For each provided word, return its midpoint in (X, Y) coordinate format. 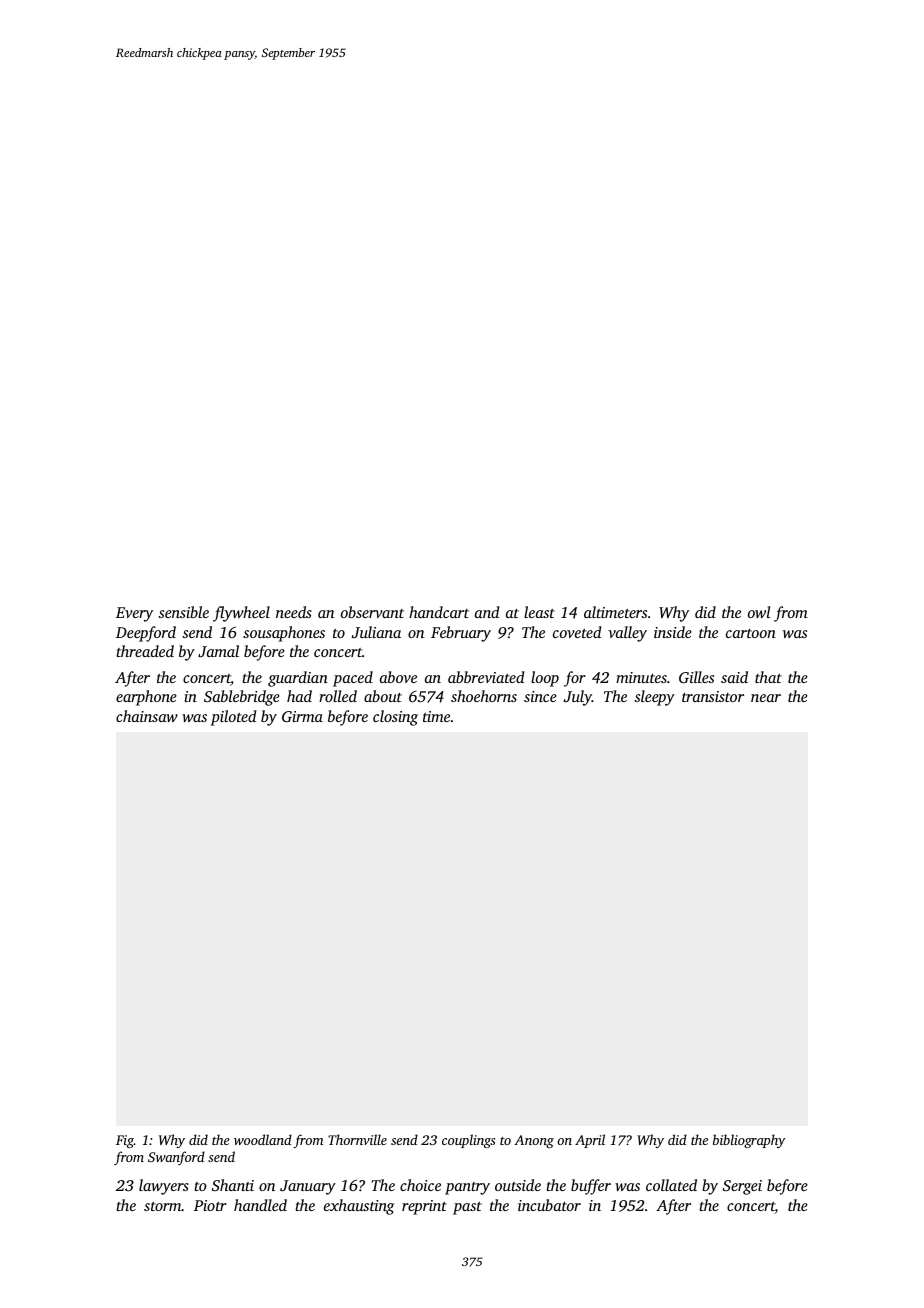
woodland (263, 1139)
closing (395, 718)
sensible (183, 612)
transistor (713, 696)
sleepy (654, 698)
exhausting (359, 1207)
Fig (125, 1141)
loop (545, 679)
